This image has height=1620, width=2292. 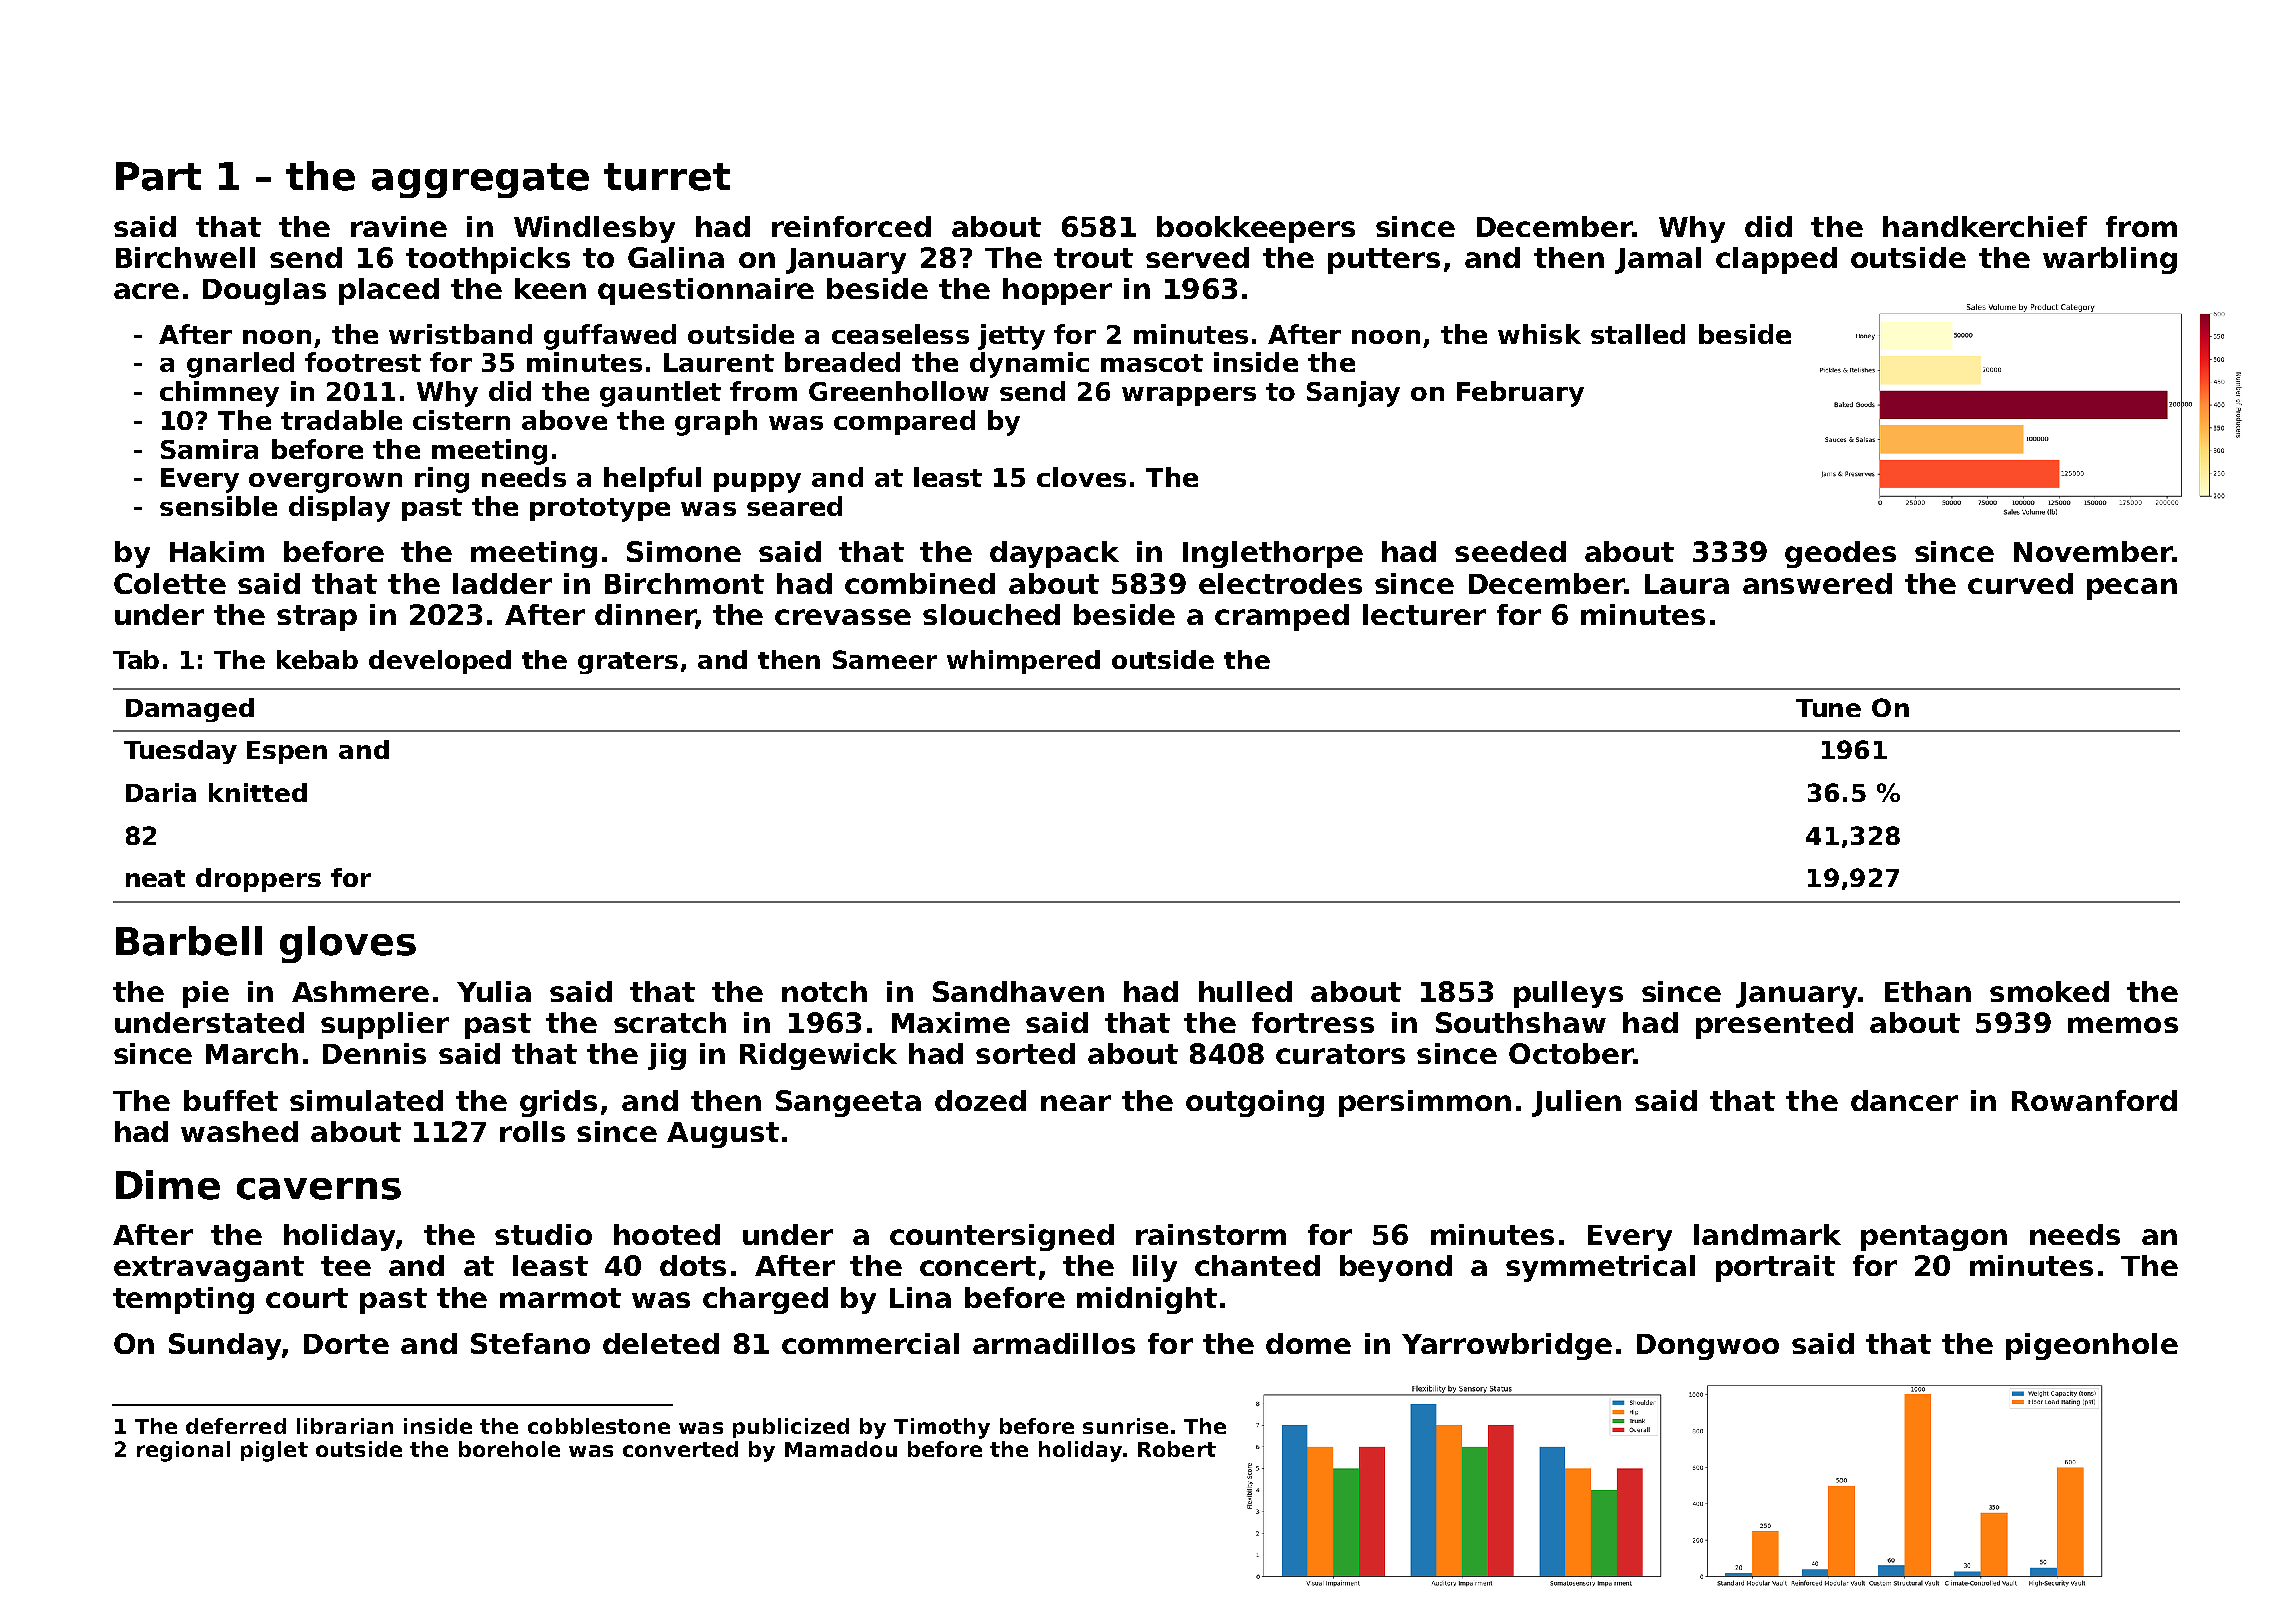 I want to click on Birchwell, so click(x=185, y=257).
